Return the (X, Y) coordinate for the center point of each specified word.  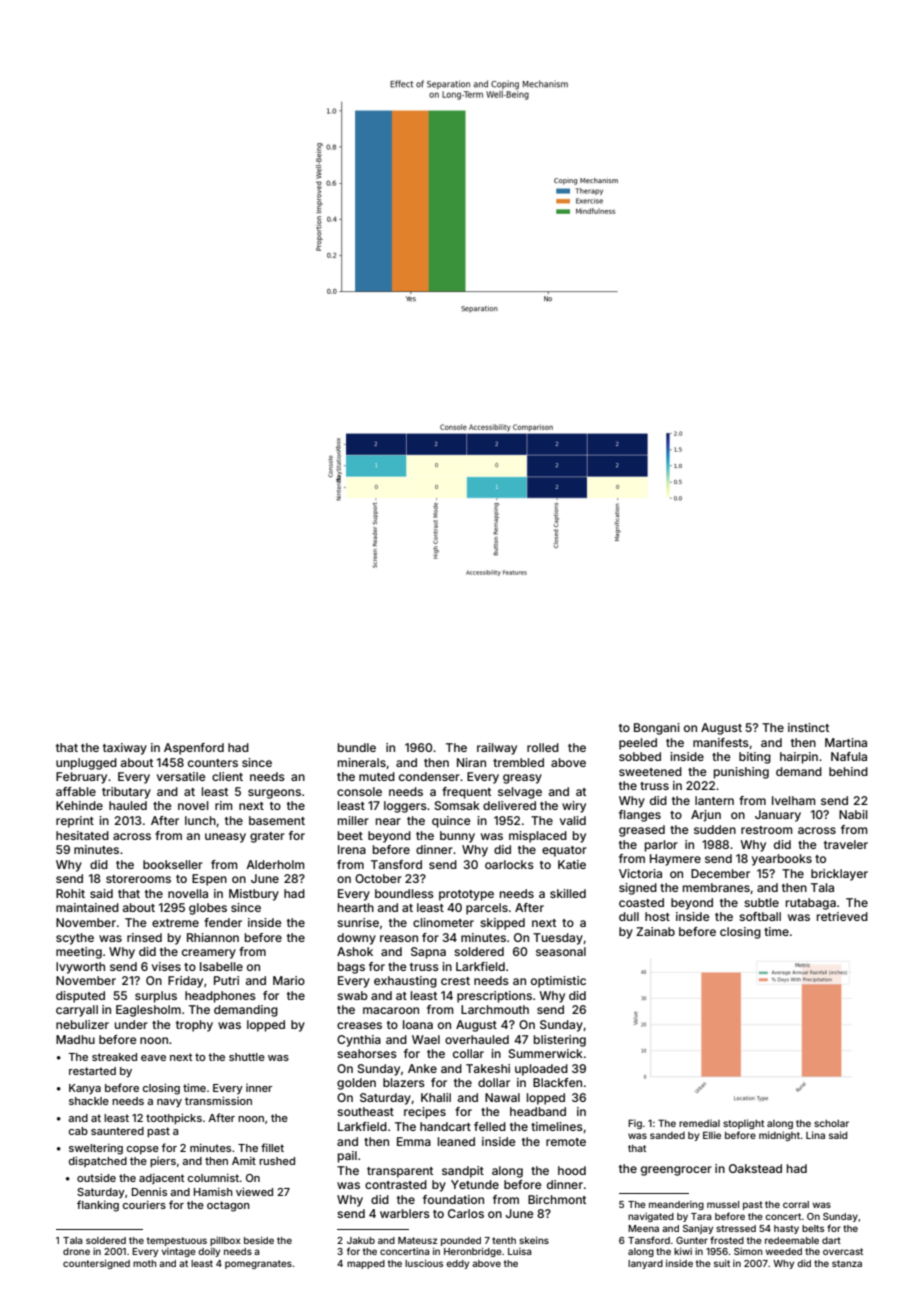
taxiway (125, 749)
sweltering (96, 1149)
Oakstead (755, 1168)
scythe (75, 939)
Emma (414, 1141)
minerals (362, 762)
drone (76, 1251)
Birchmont (557, 1199)
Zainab (655, 931)
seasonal (561, 951)
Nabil (853, 814)
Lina (815, 1135)
